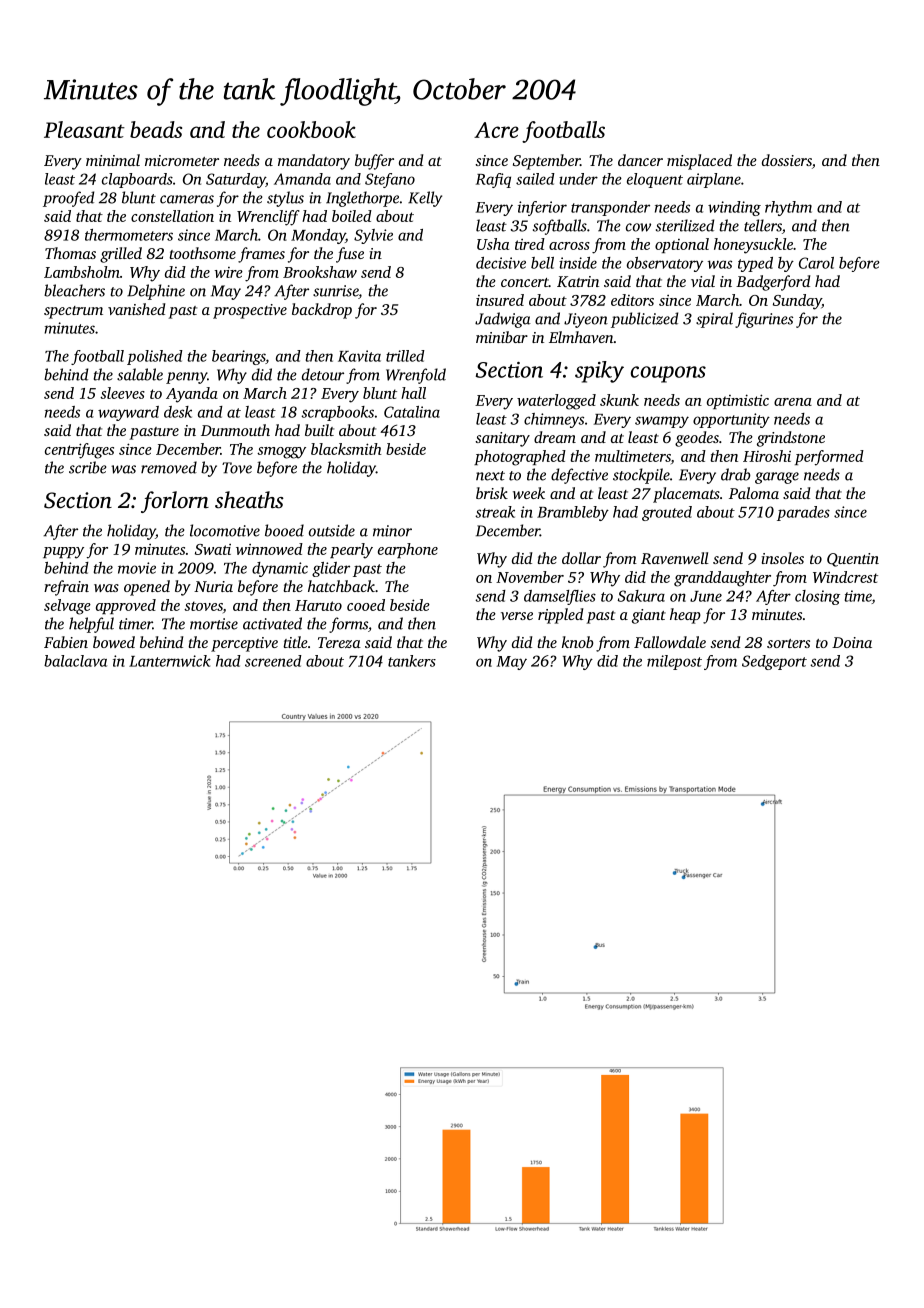  Describe the element at coordinates (346, 449) in the screenshot. I see `blacksmith` at that location.
